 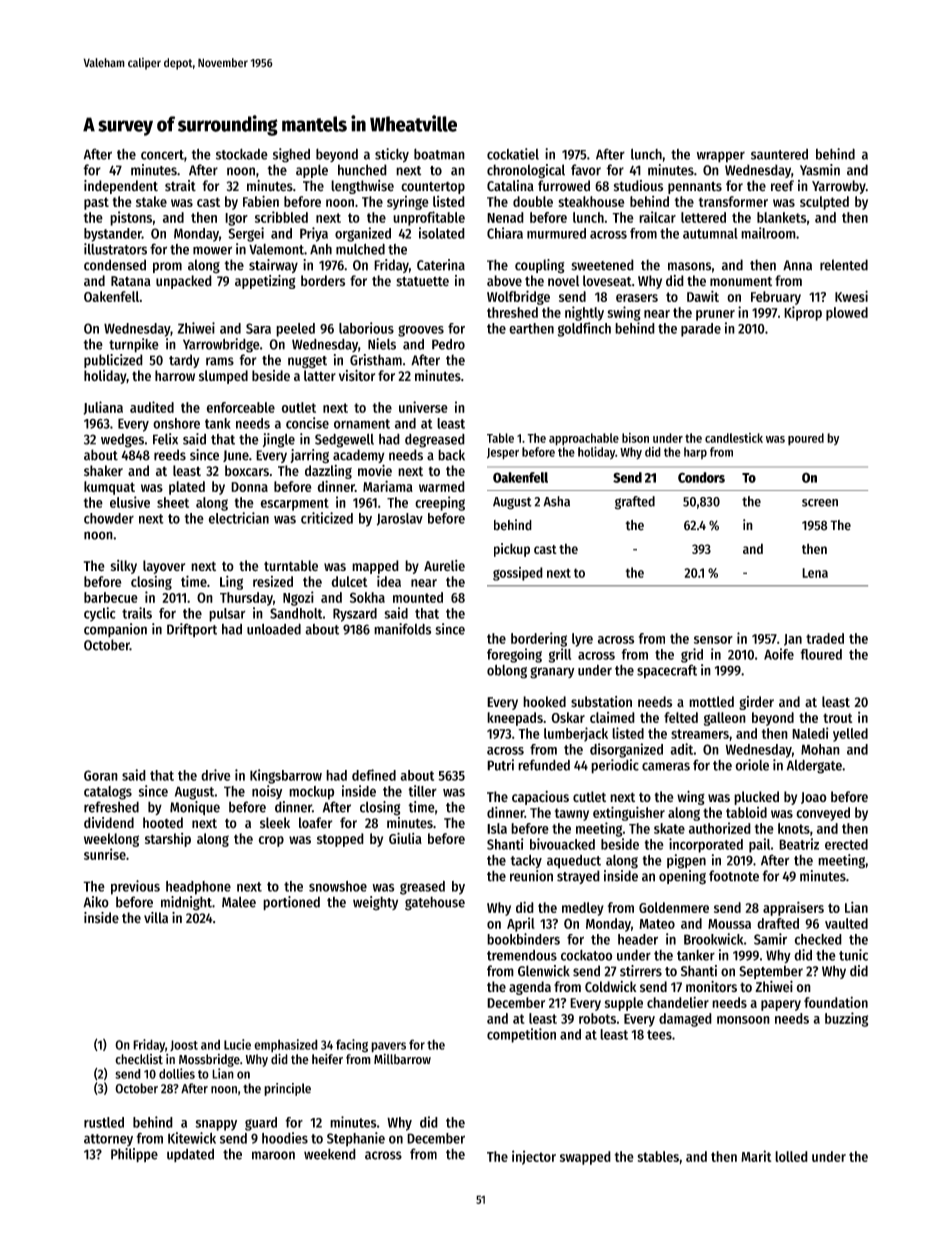 What do you see at coordinates (261, 1124) in the screenshot?
I see `guard` at bounding box center [261, 1124].
